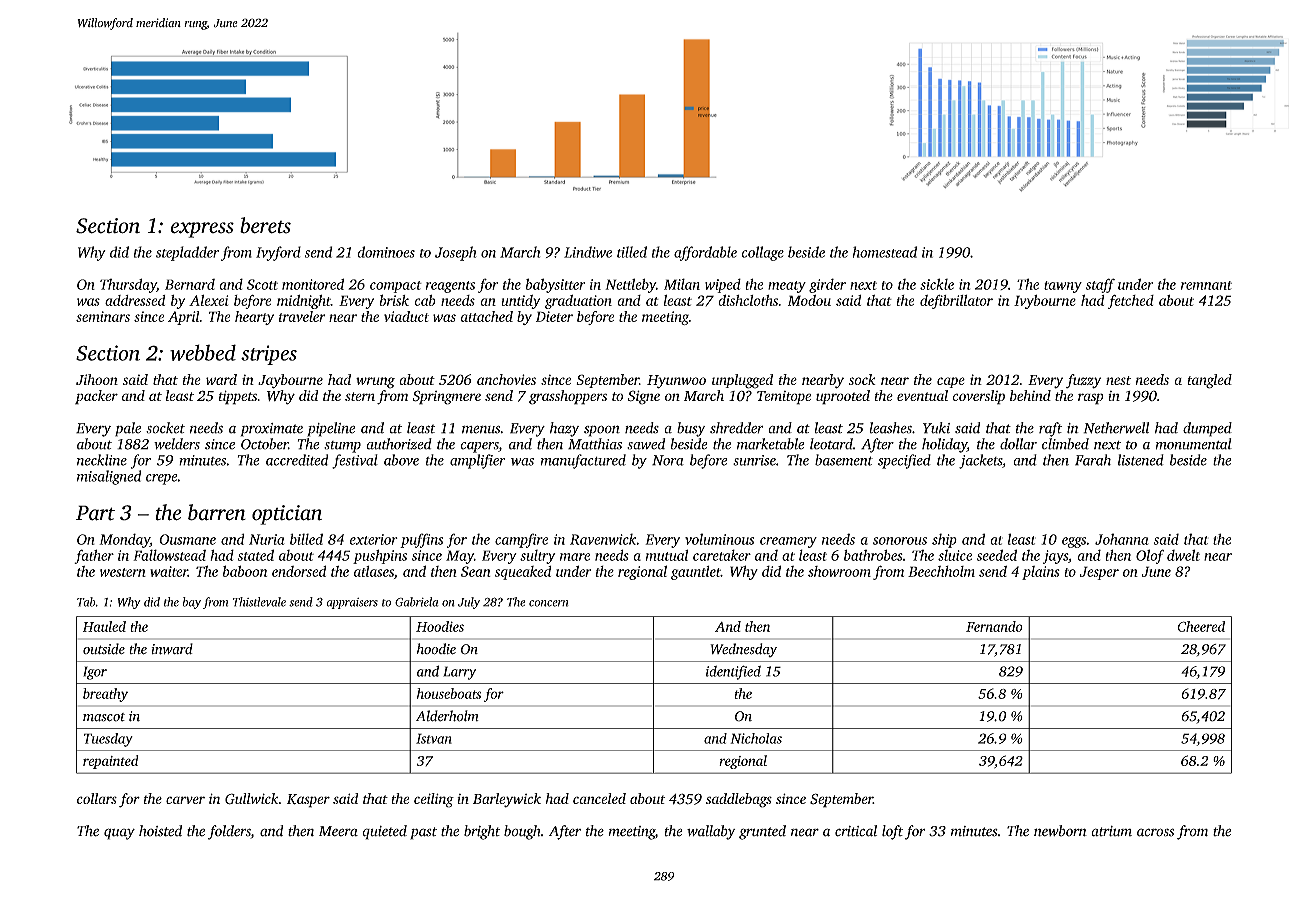 The height and width of the page is (924, 1308). Describe the element at coordinates (994, 626) in the page. I see `Fernando` at that location.
